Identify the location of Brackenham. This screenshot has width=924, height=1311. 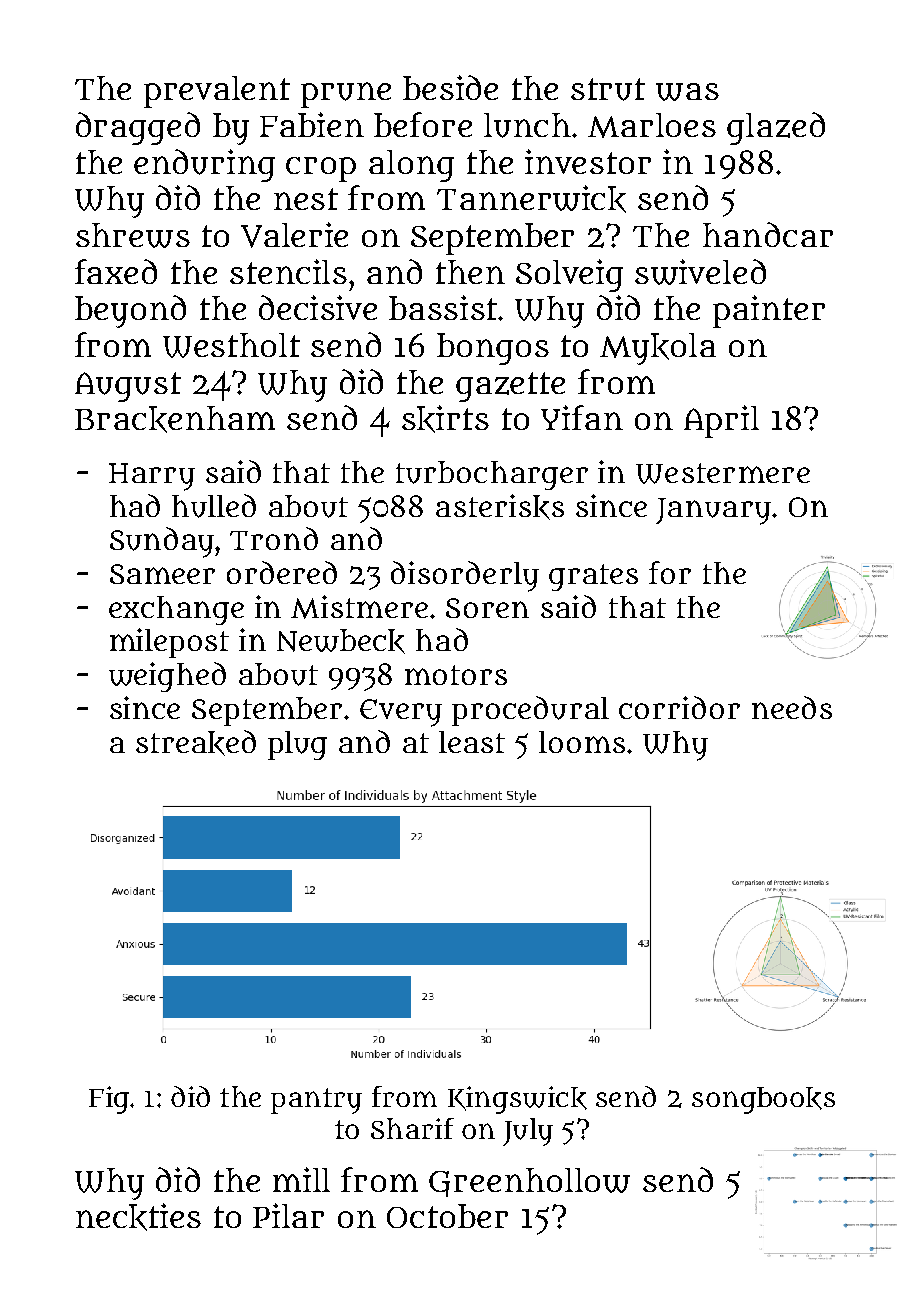
(175, 419).
